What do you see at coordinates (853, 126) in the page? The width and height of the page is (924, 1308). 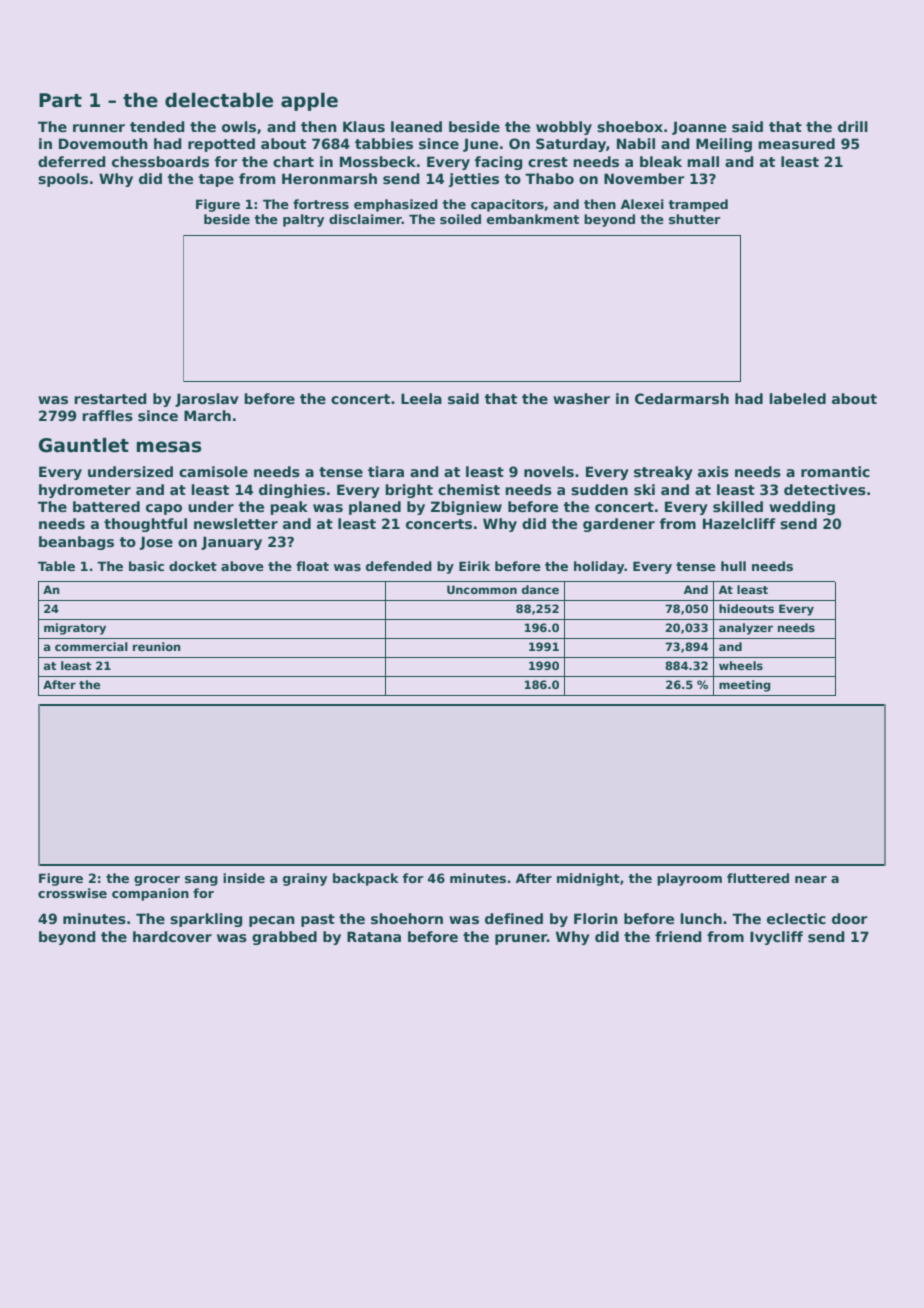 I see `drill` at bounding box center [853, 126].
